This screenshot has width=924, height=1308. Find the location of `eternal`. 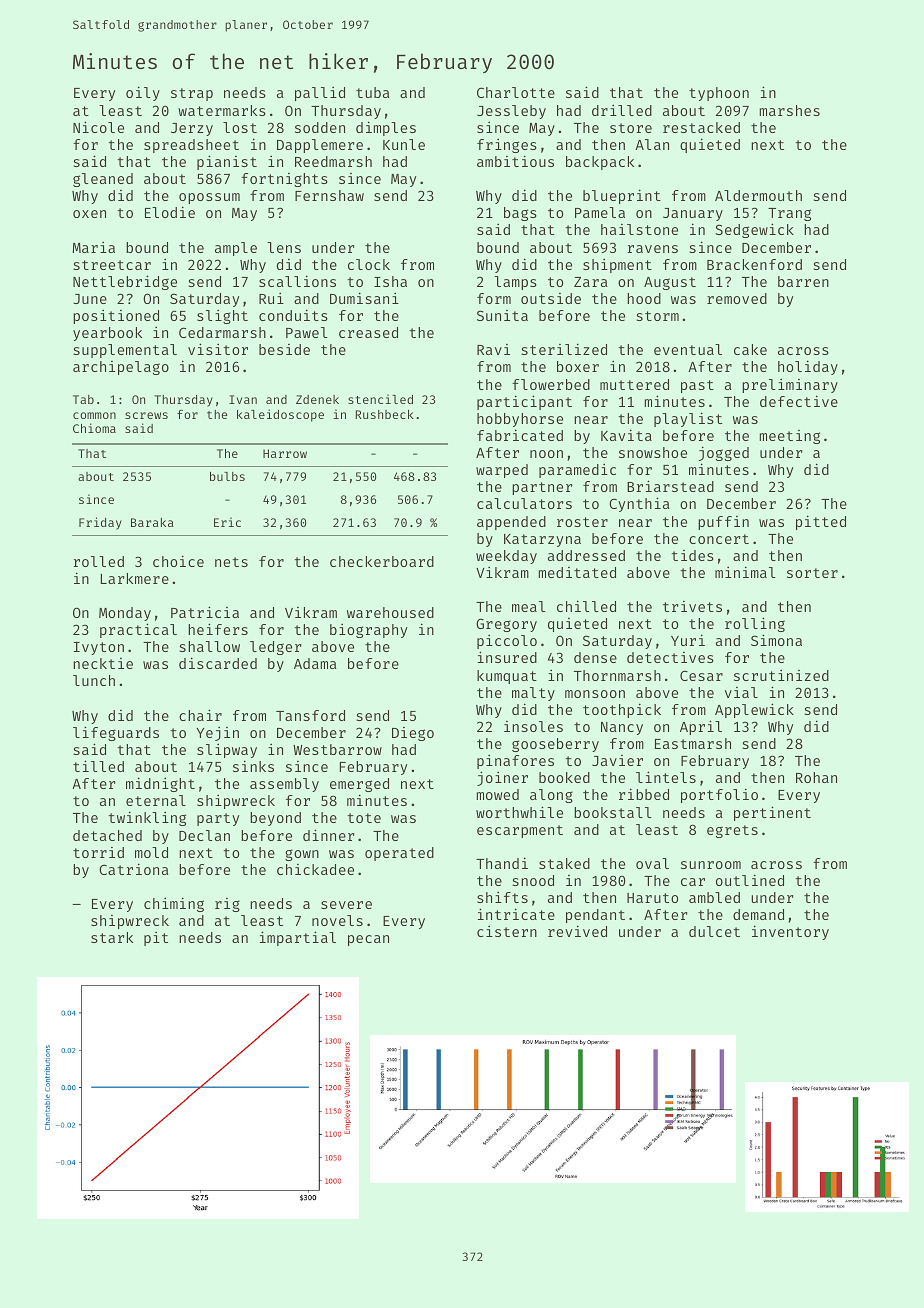

eternal is located at coordinates (156, 800).
